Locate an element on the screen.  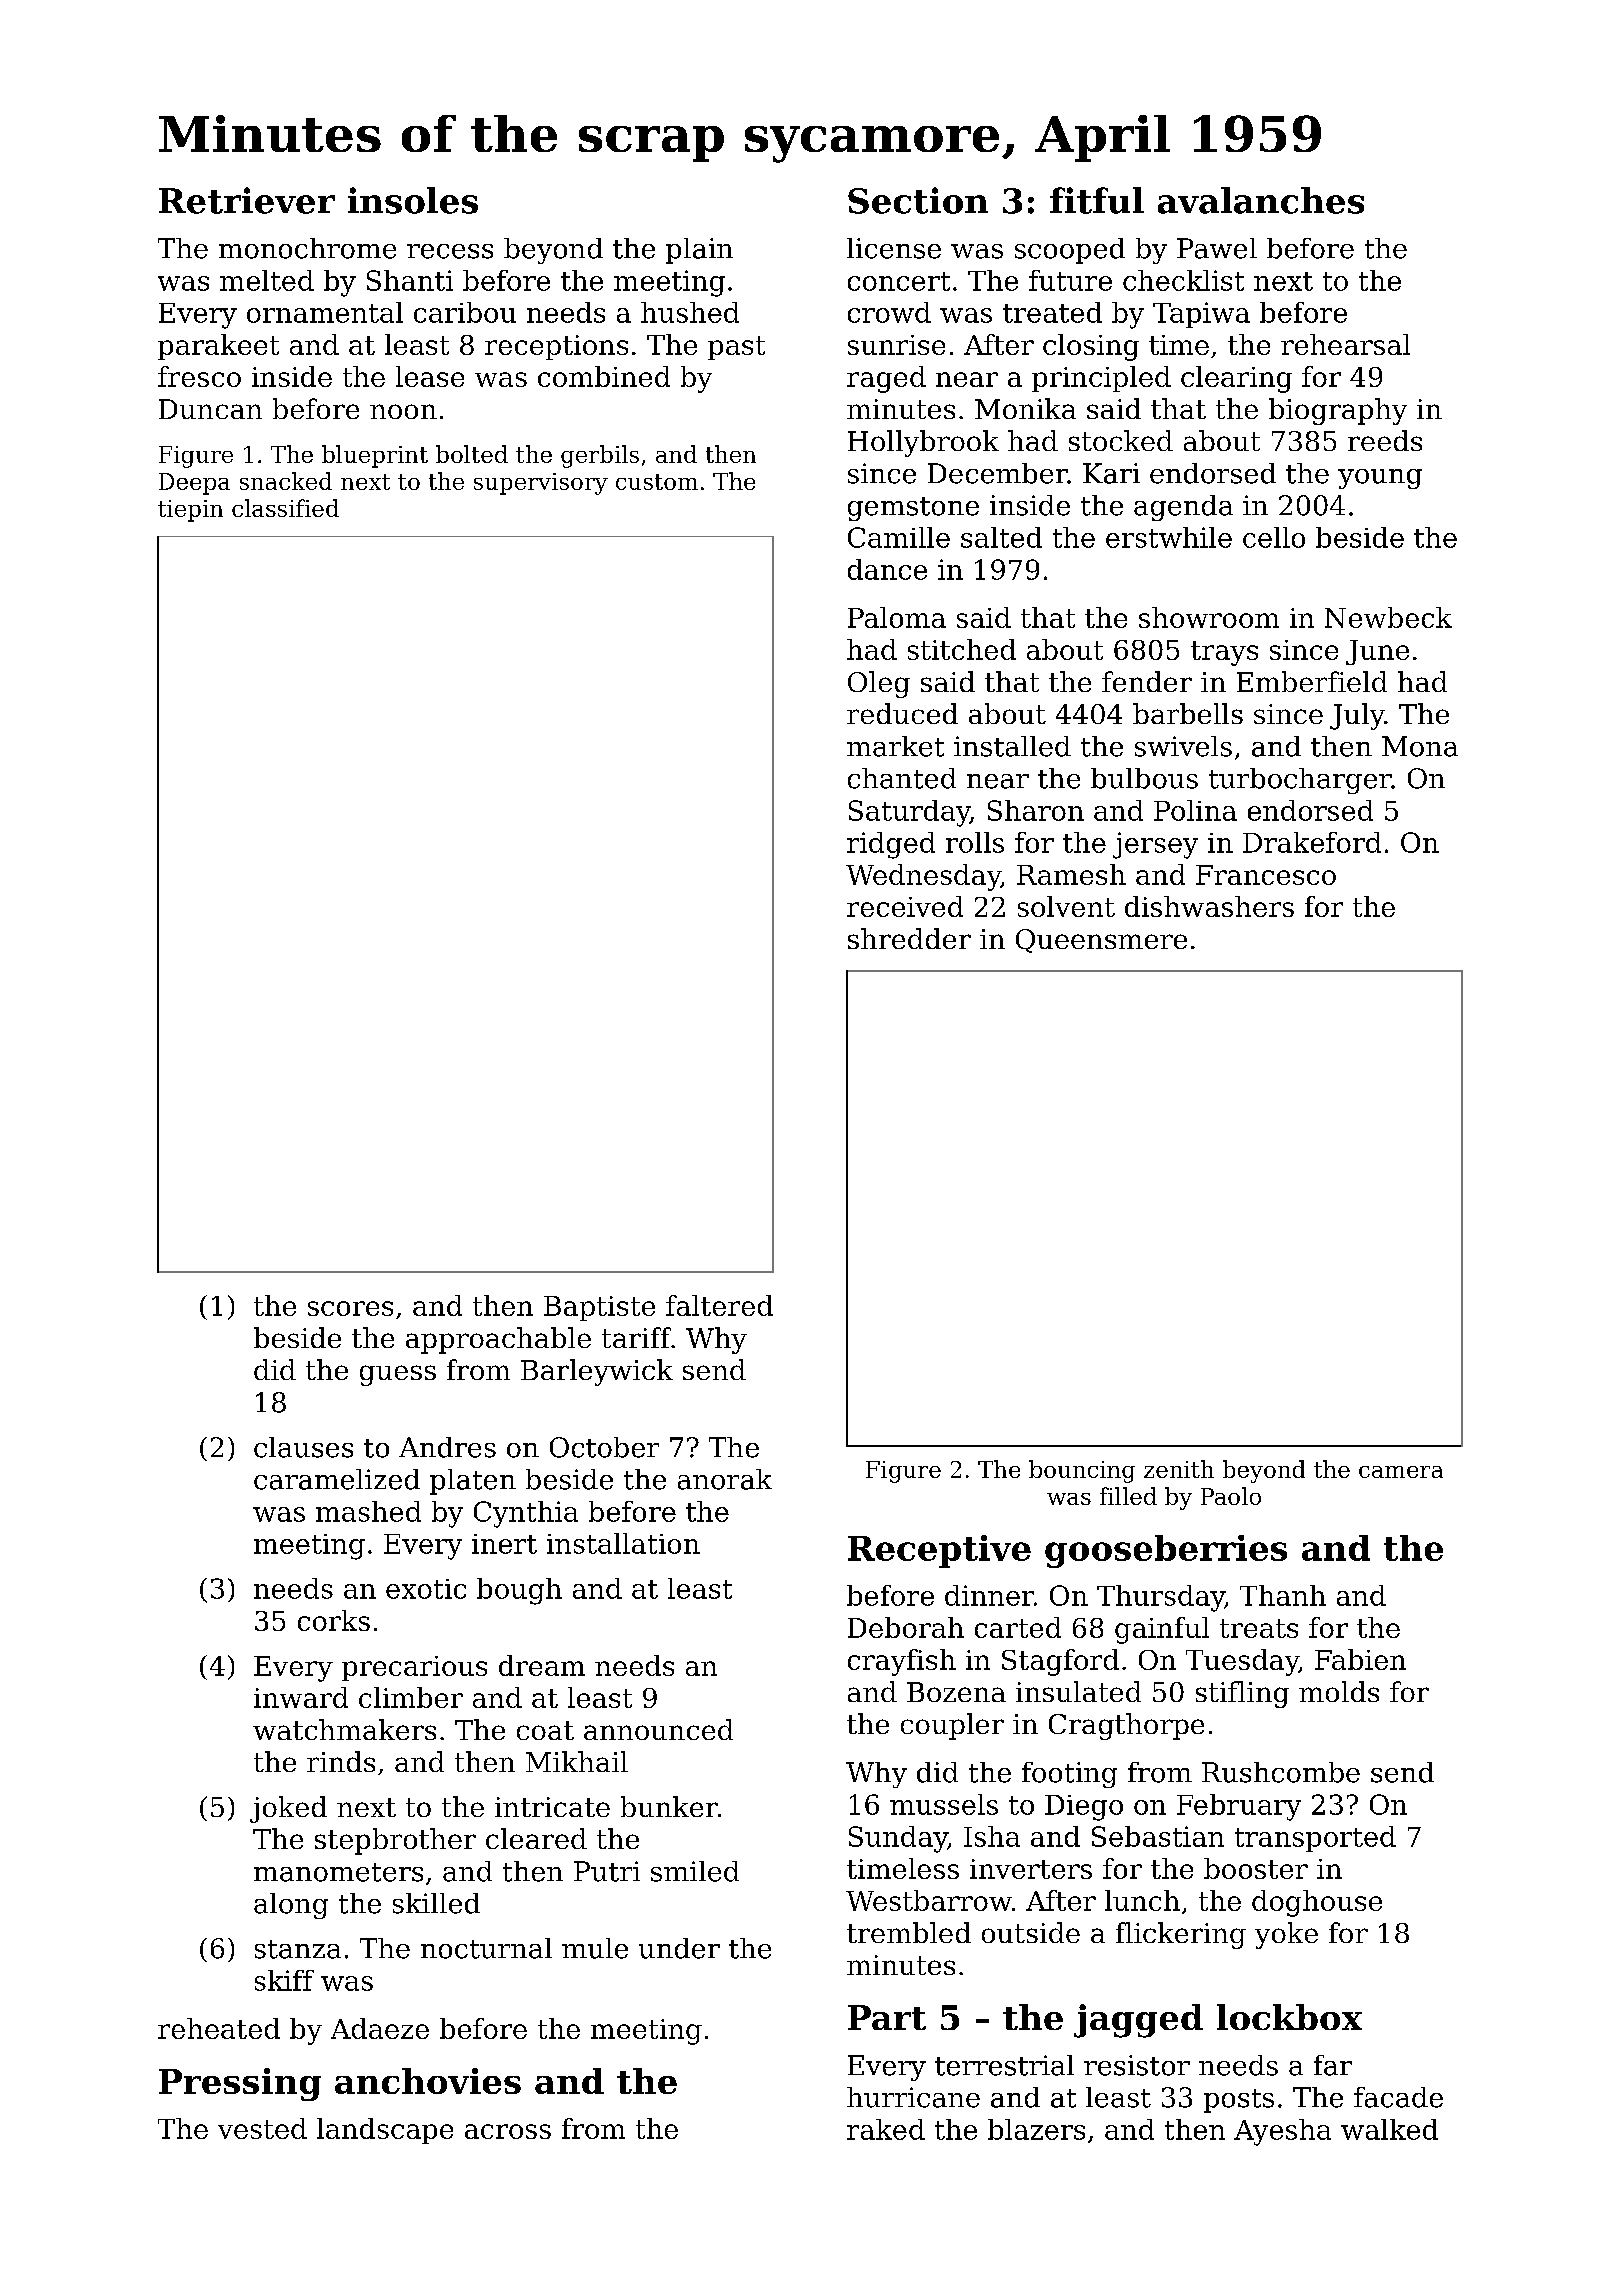
carted is located at coordinates (1018, 1627).
